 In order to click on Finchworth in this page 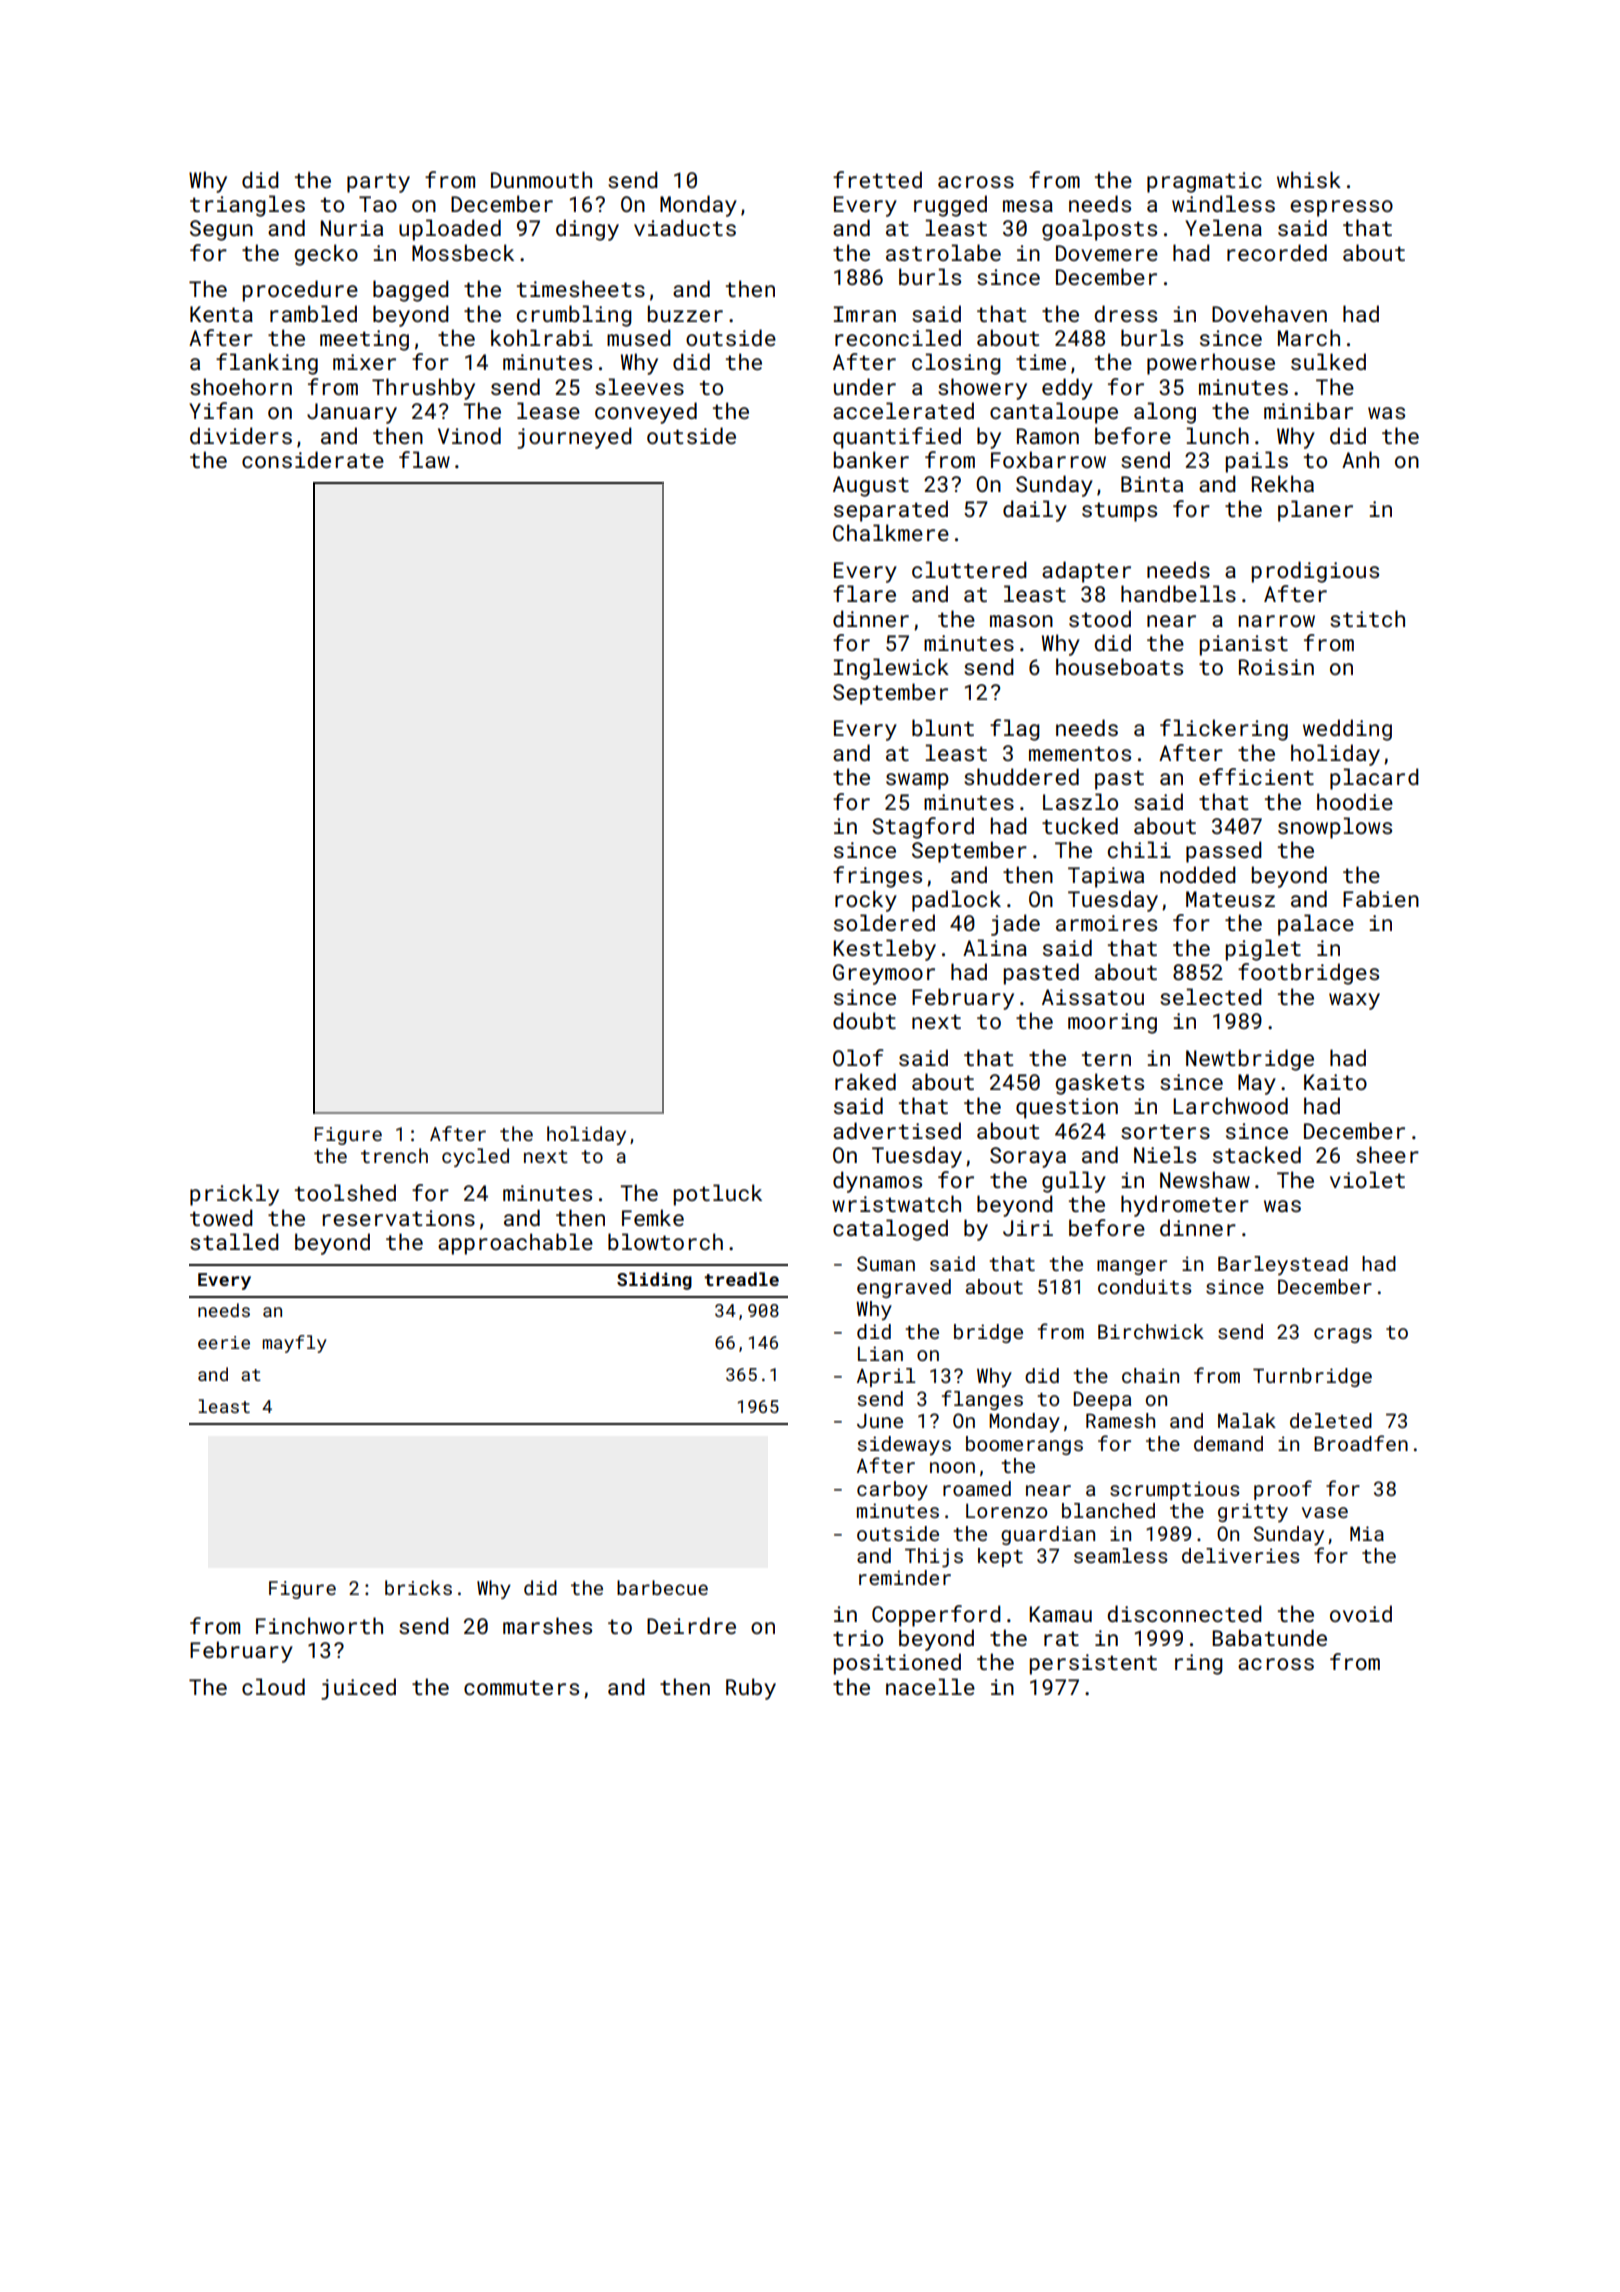, I will do `click(319, 1625)`.
